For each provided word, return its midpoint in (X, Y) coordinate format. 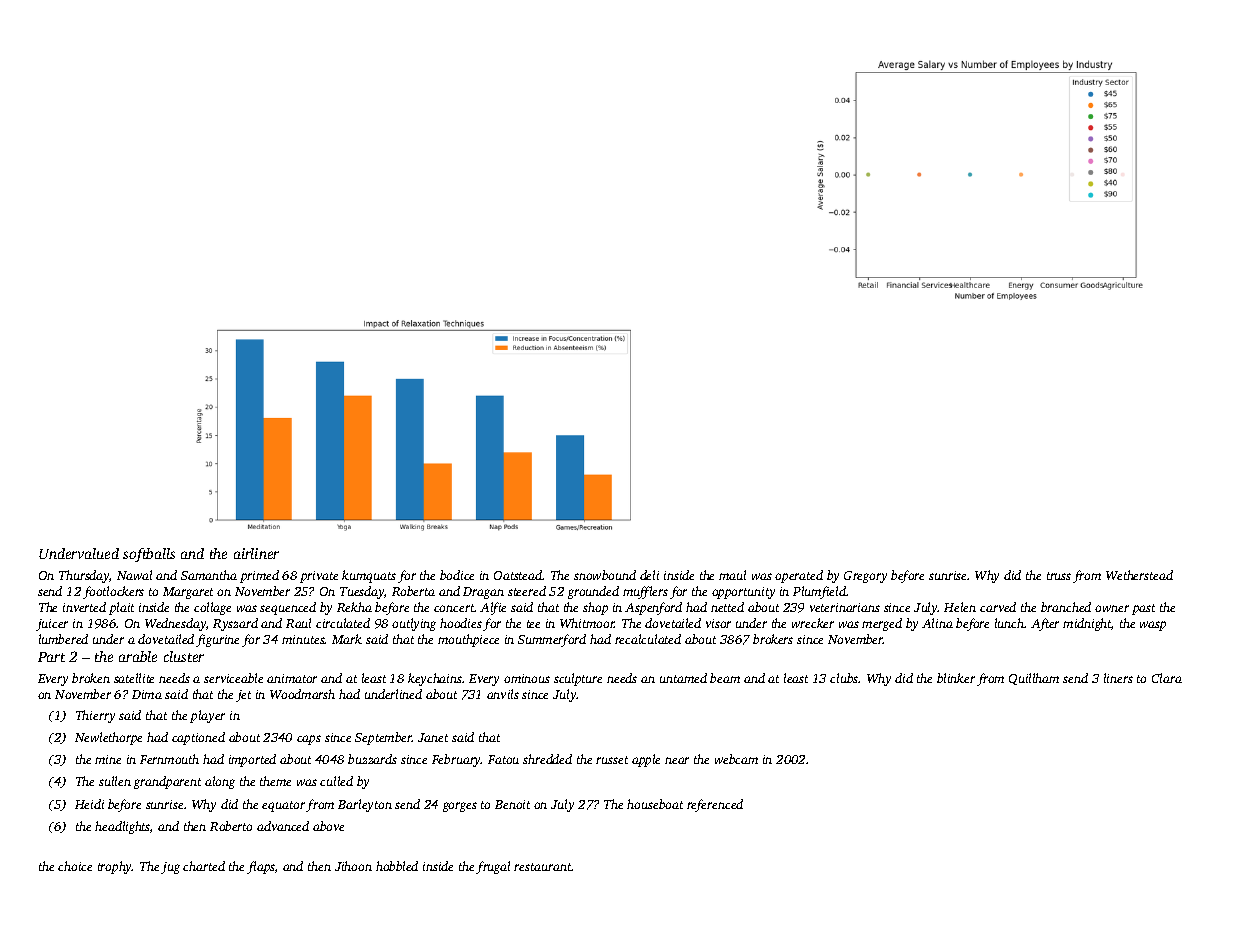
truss (1059, 576)
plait (121, 608)
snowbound (605, 575)
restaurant (543, 867)
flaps (261, 867)
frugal (493, 867)
